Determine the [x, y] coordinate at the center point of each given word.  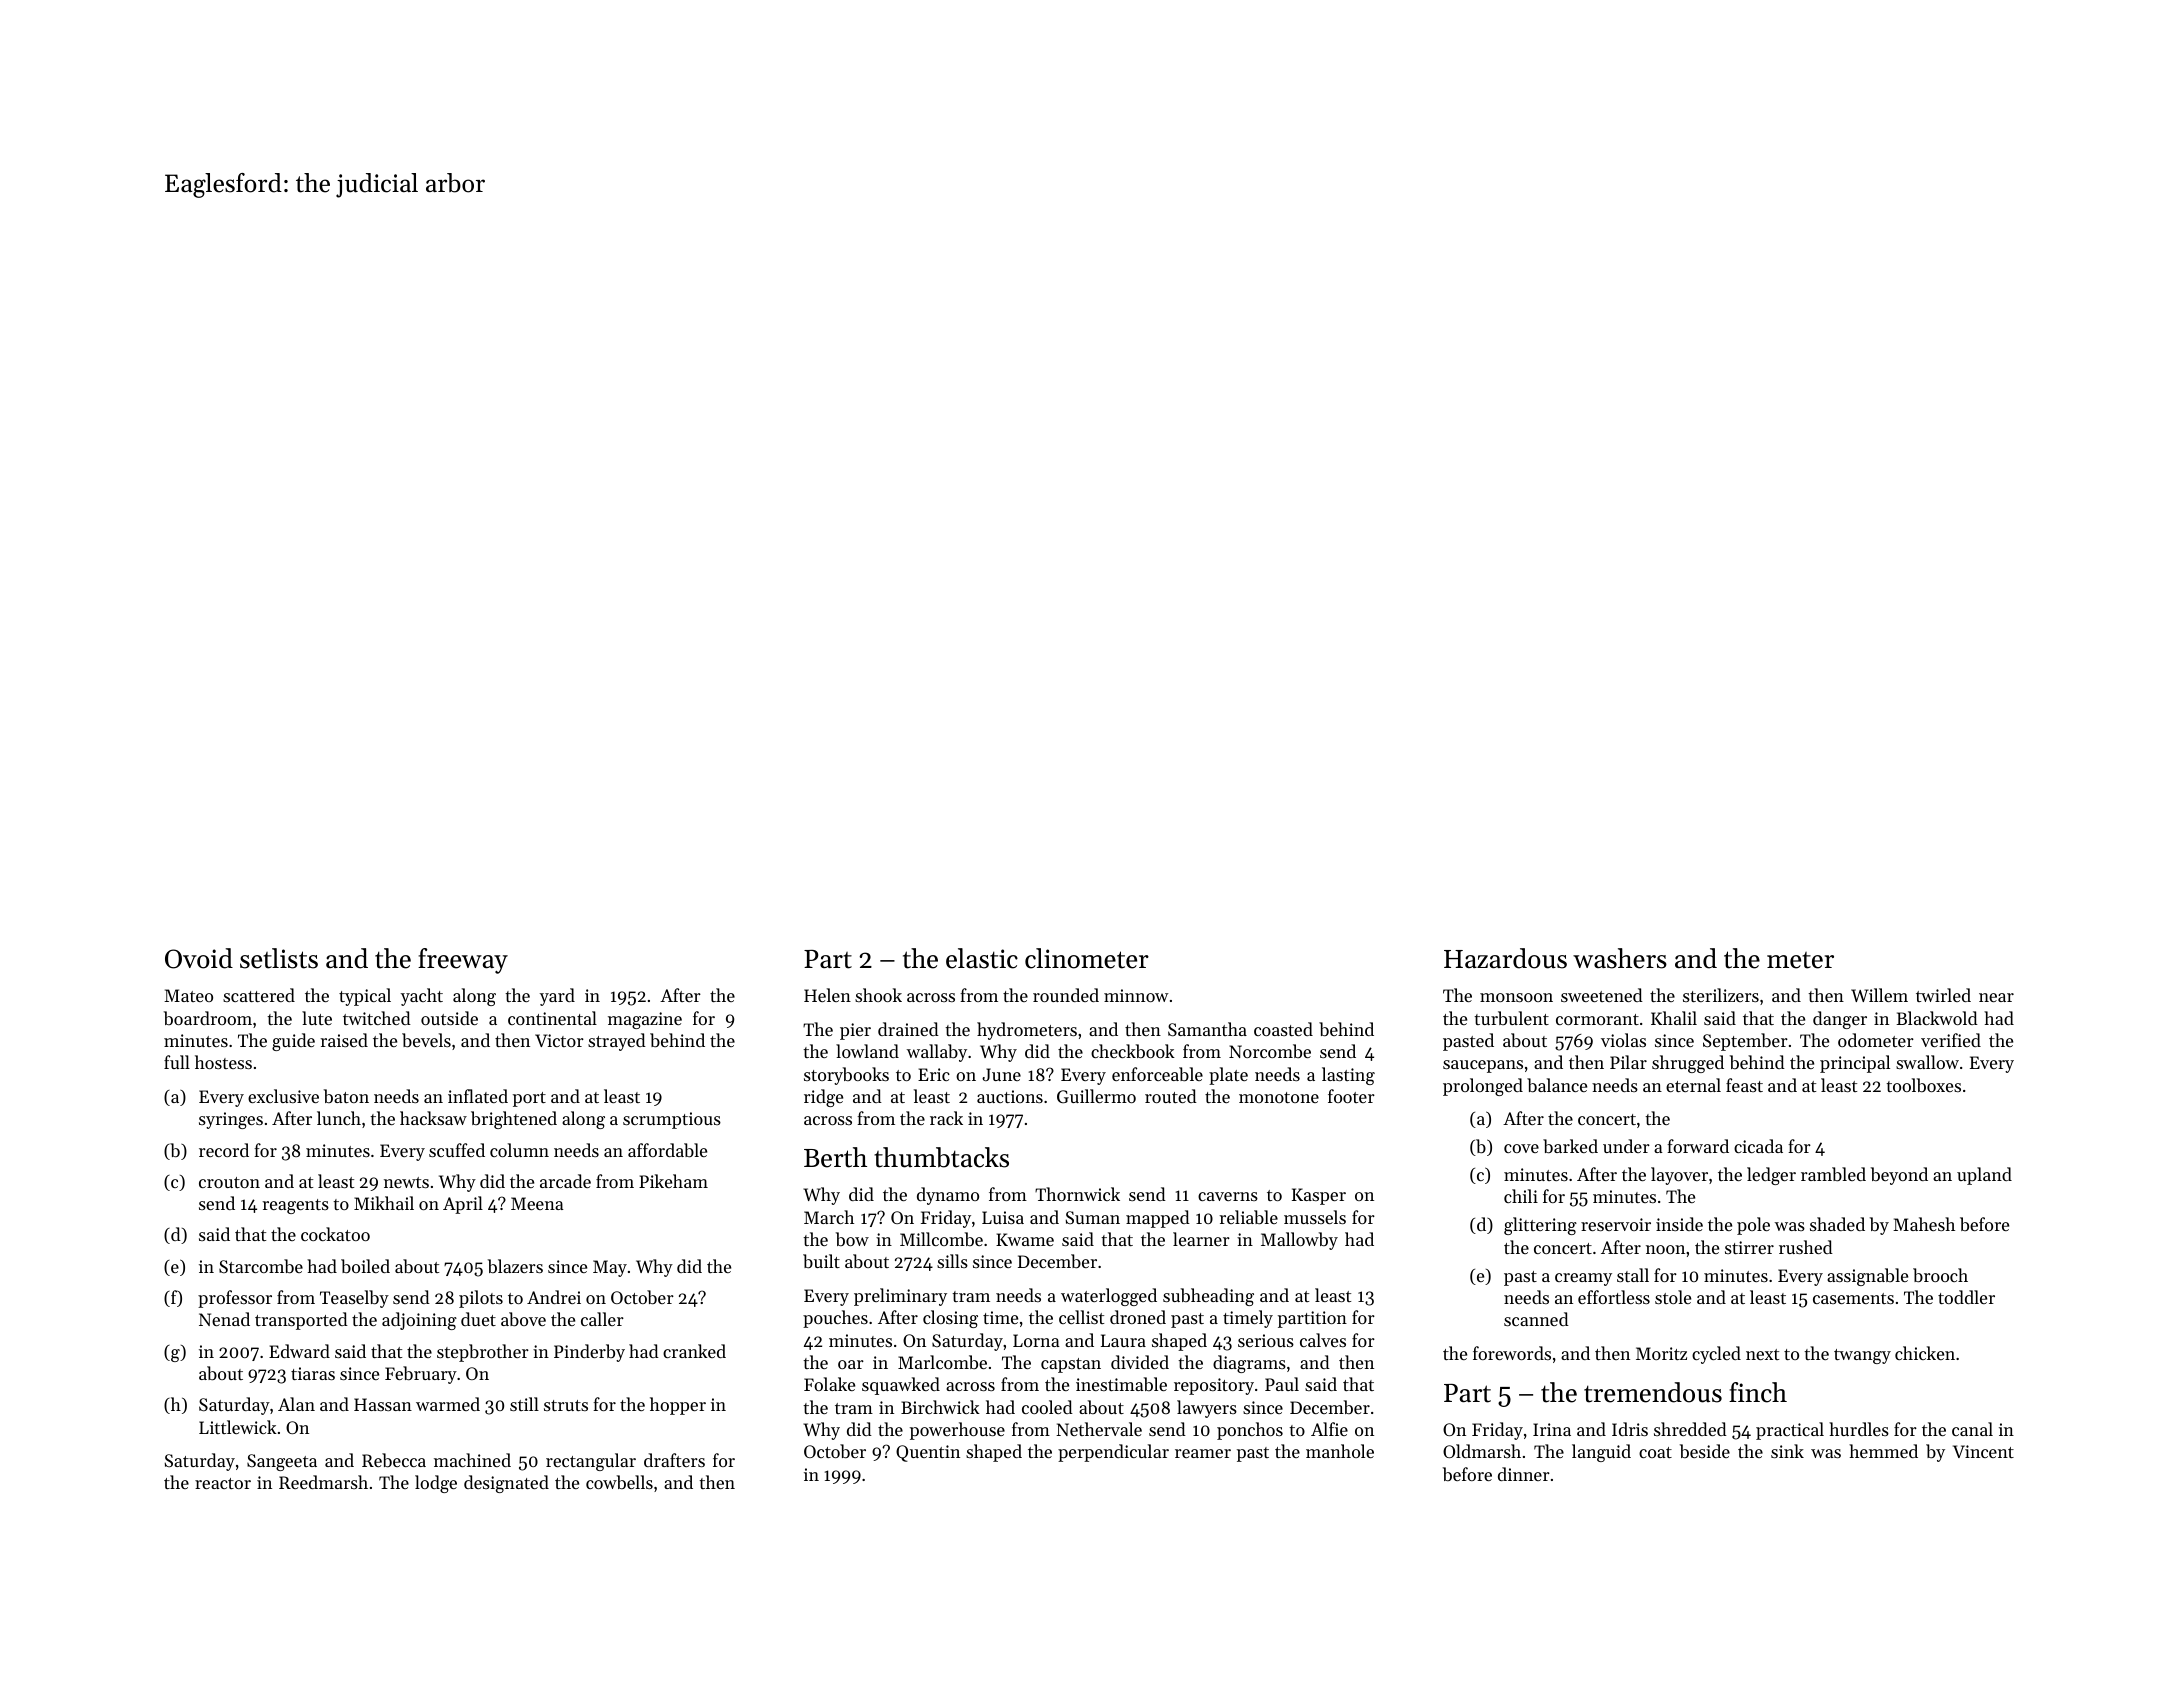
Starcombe [261, 1266]
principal [1855, 1064]
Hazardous [1505, 958]
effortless [1614, 1297]
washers [1620, 958]
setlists [279, 958]
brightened [514, 1120]
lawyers [1207, 1409]
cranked [694, 1351]
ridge [823, 1098]
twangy [1862, 1356]
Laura [1123, 1340]
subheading [1208, 1297]
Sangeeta [282, 1462]
